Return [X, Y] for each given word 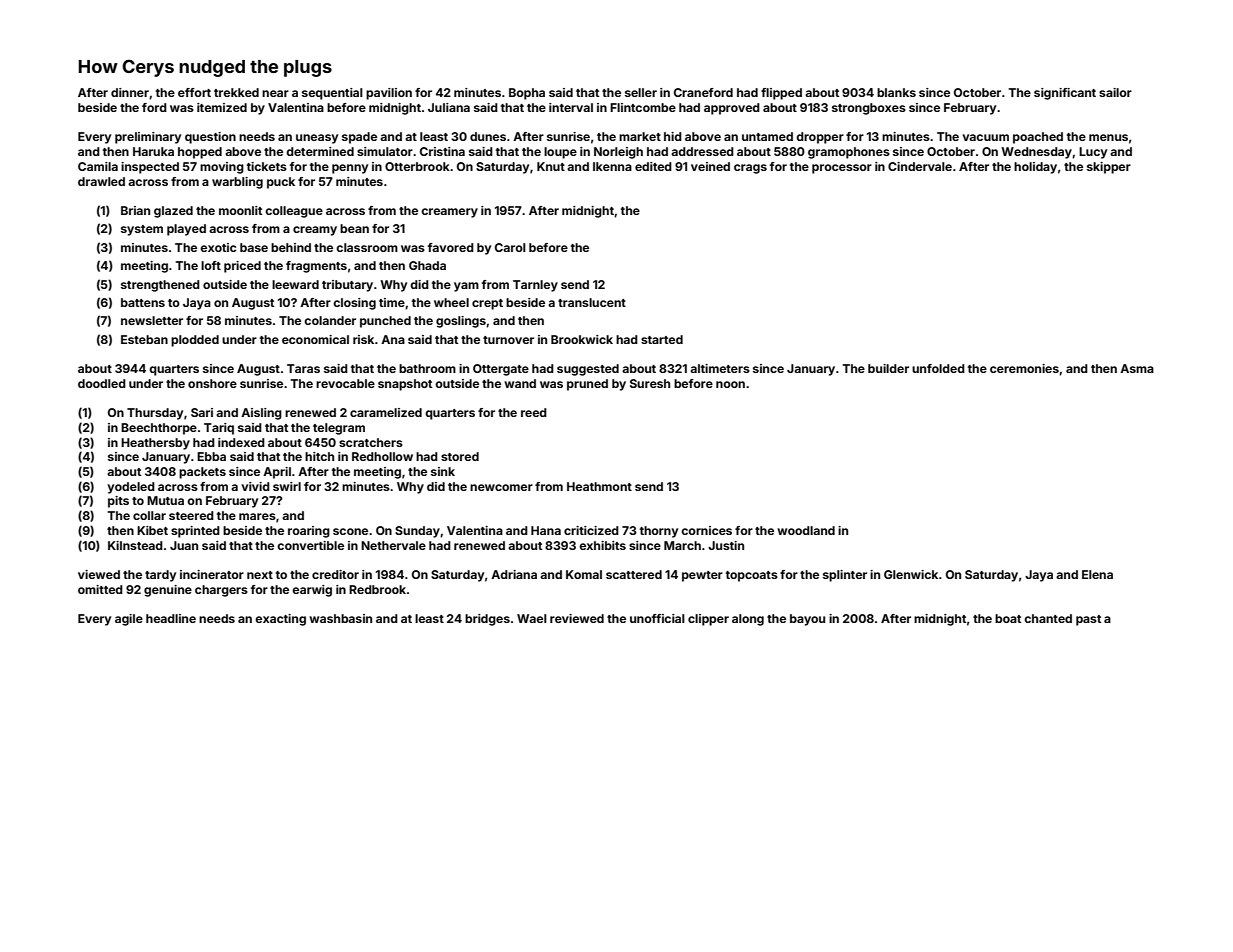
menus [1108, 137]
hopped [200, 153]
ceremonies [1024, 368]
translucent [592, 302]
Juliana [449, 107]
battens [143, 302]
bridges [487, 620]
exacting [280, 620]
